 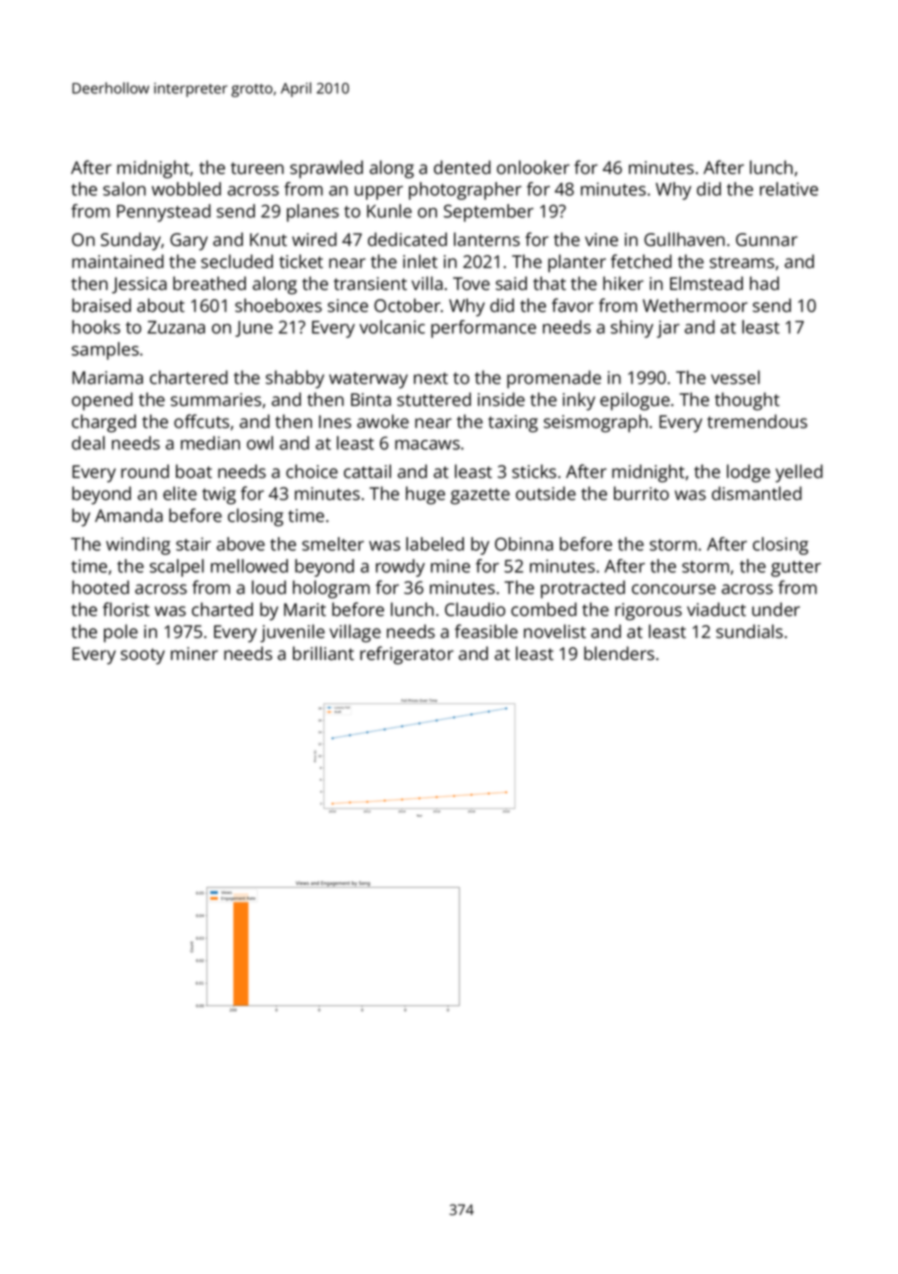 I want to click on under, so click(x=776, y=609).
